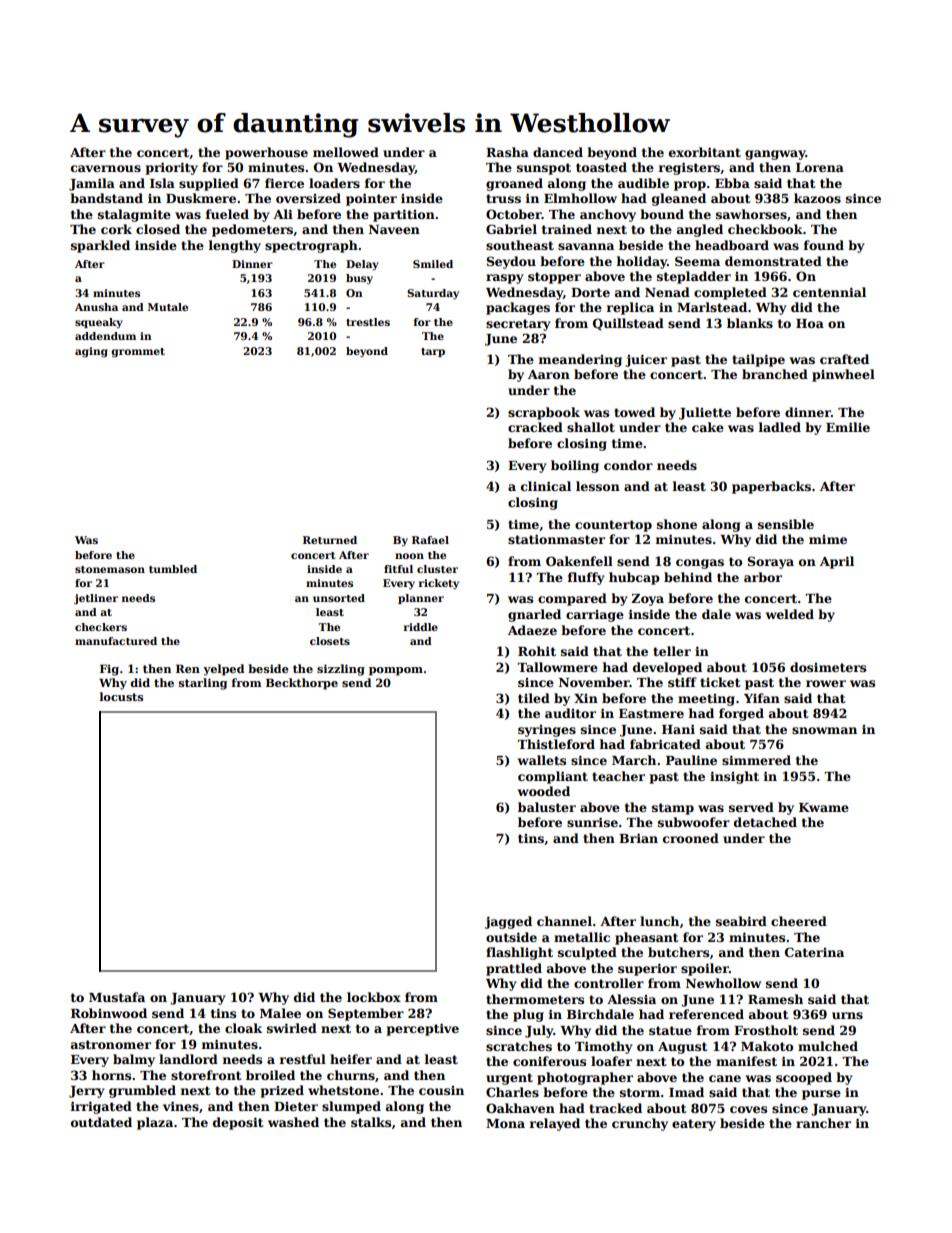 The width and height of the page is (952, 1233). What do you see at coordinates (705, 152) in the page?
I see `exorbitant` at bounding box center [705, 152].
